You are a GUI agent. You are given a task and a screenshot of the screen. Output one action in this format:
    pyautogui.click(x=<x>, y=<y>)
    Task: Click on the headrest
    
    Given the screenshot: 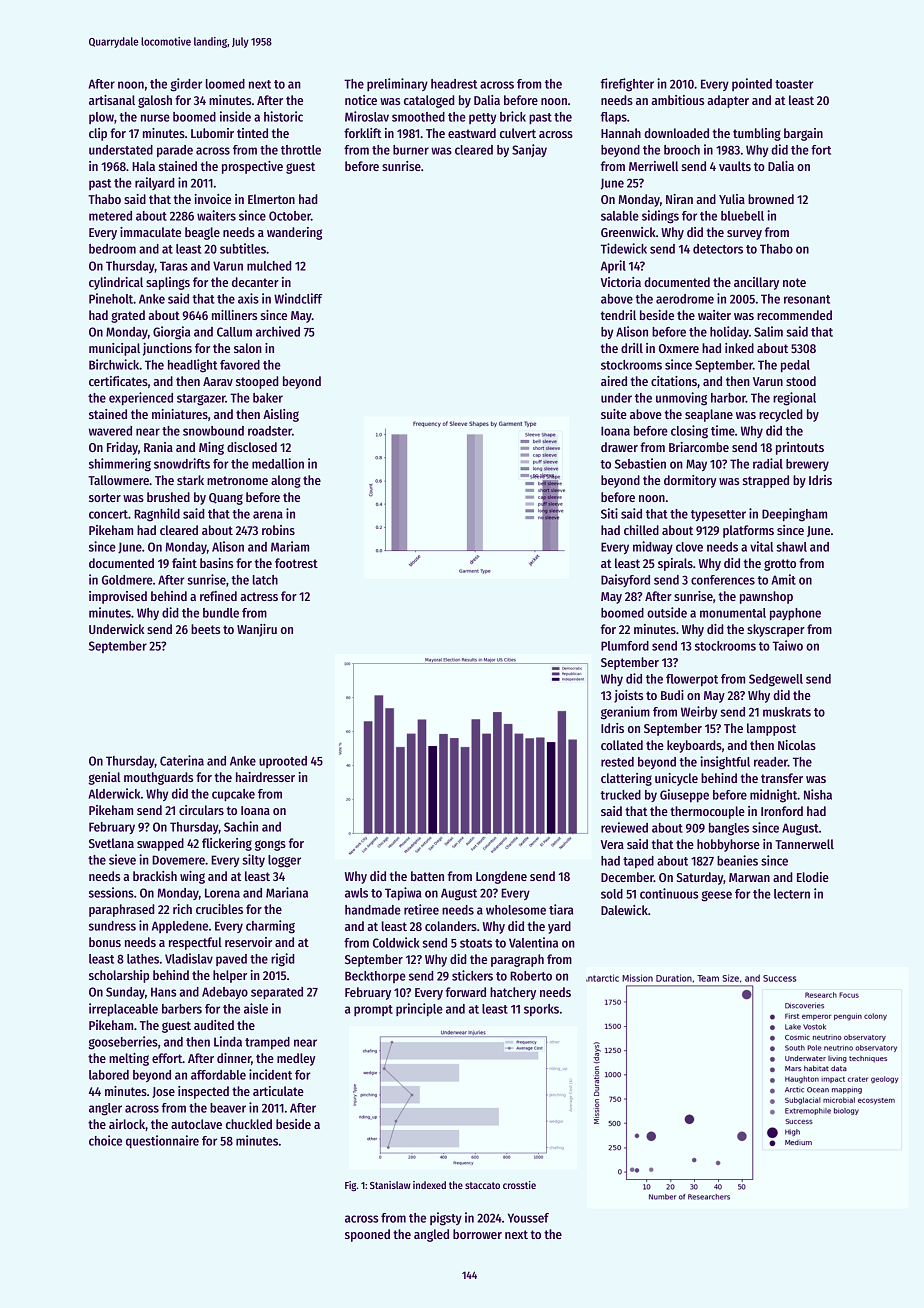 What is the action you would take?
    pyautogui.click(x=454, y=84)
